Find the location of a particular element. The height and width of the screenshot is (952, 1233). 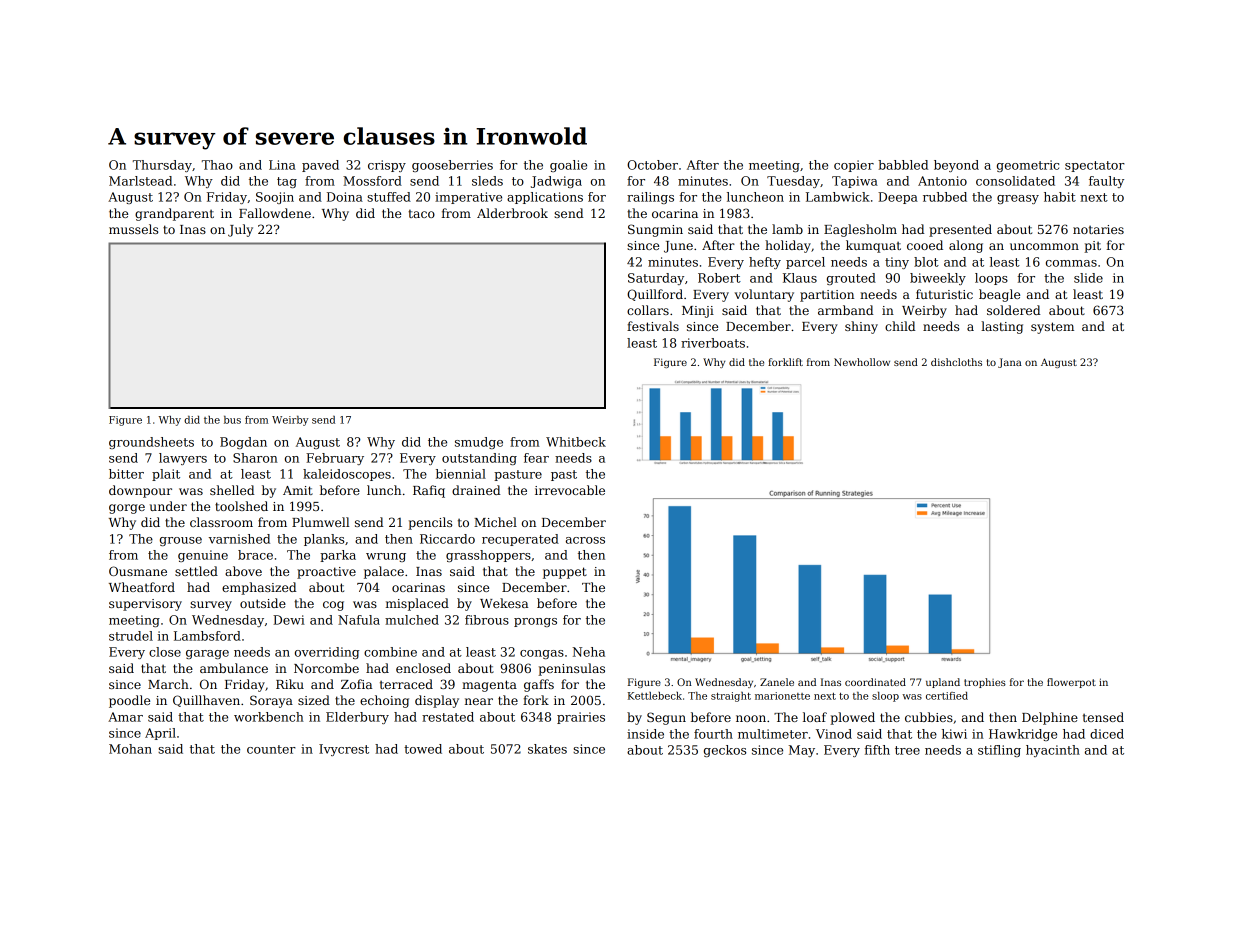

prairies is located at coordinates (581, 718).
